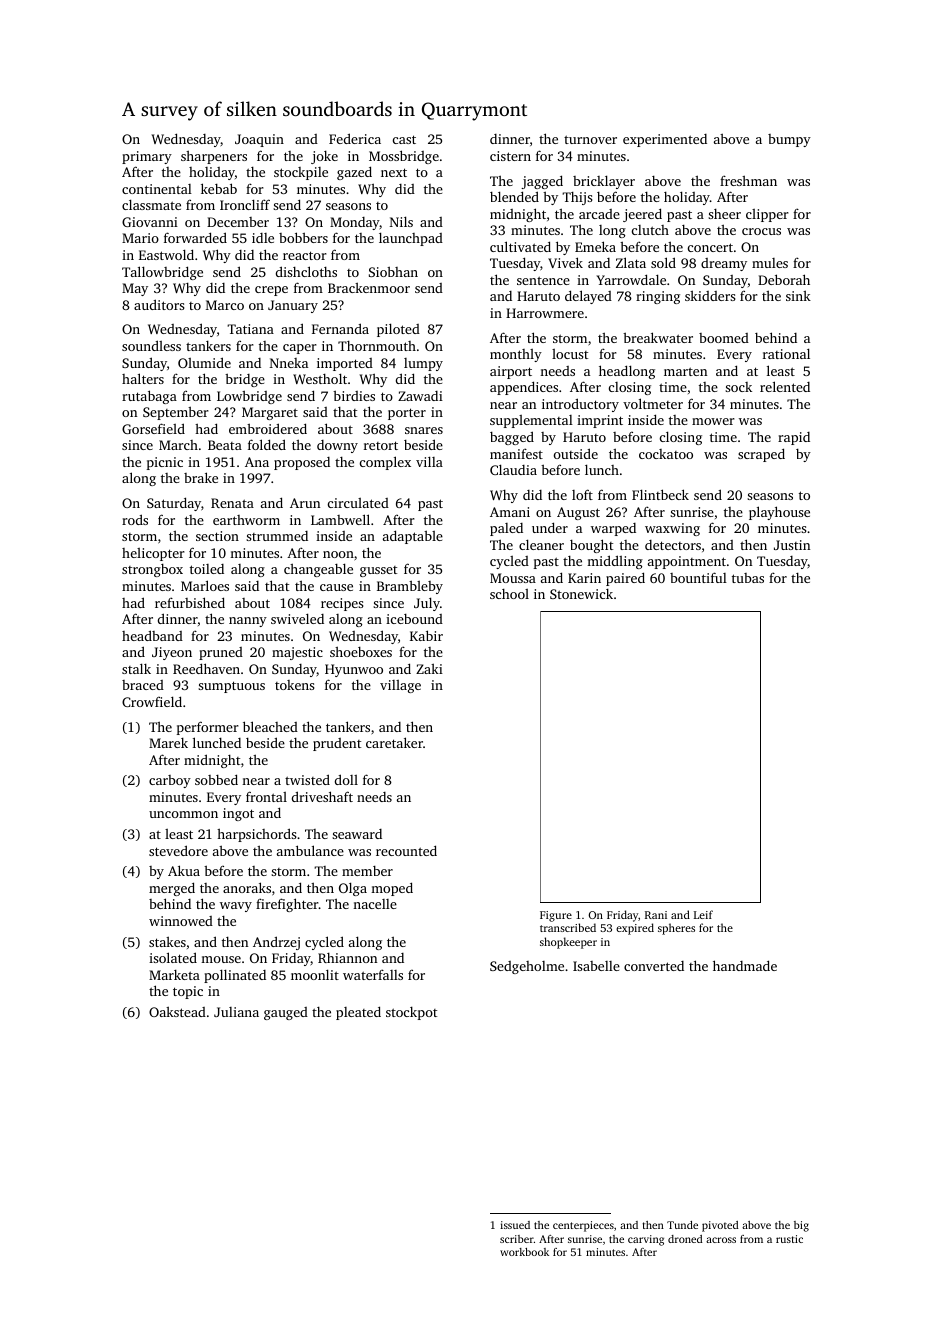  Describe the element at coordinates (784, 279) in the screenshot. I see `Deborah` at that location.
